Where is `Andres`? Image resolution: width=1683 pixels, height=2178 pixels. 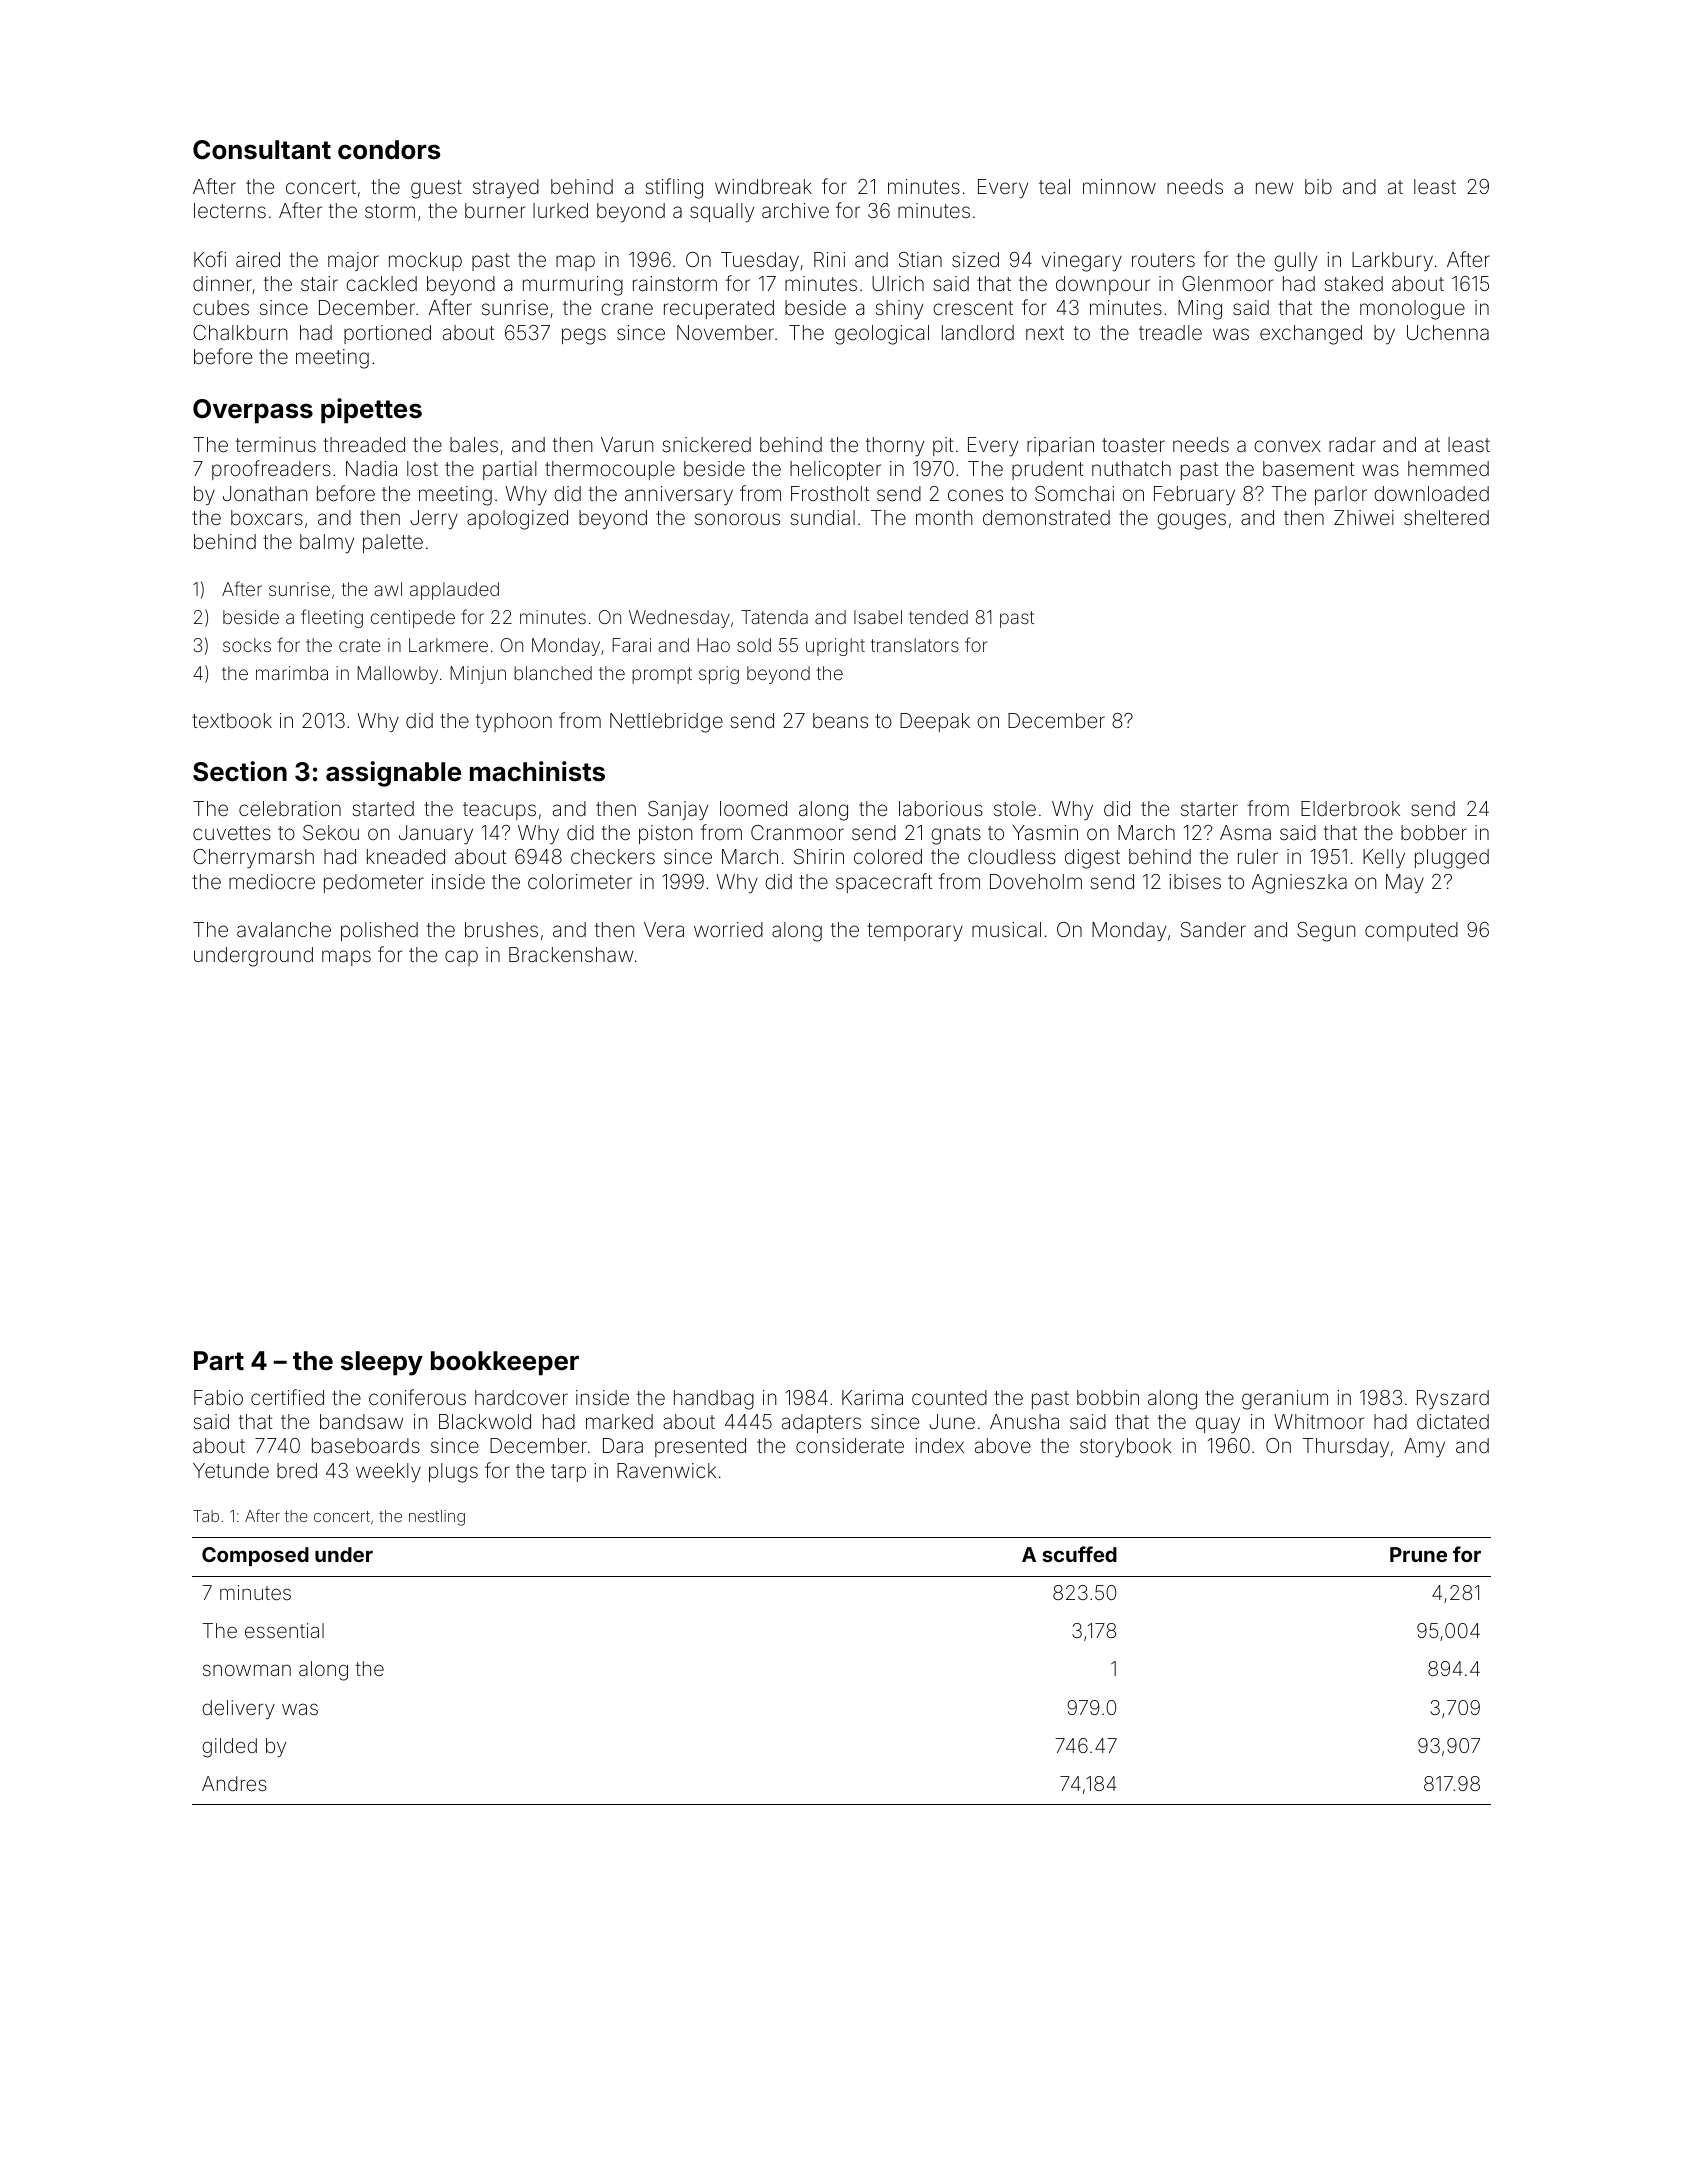
Andres is located at coordinates (234, 1783).
